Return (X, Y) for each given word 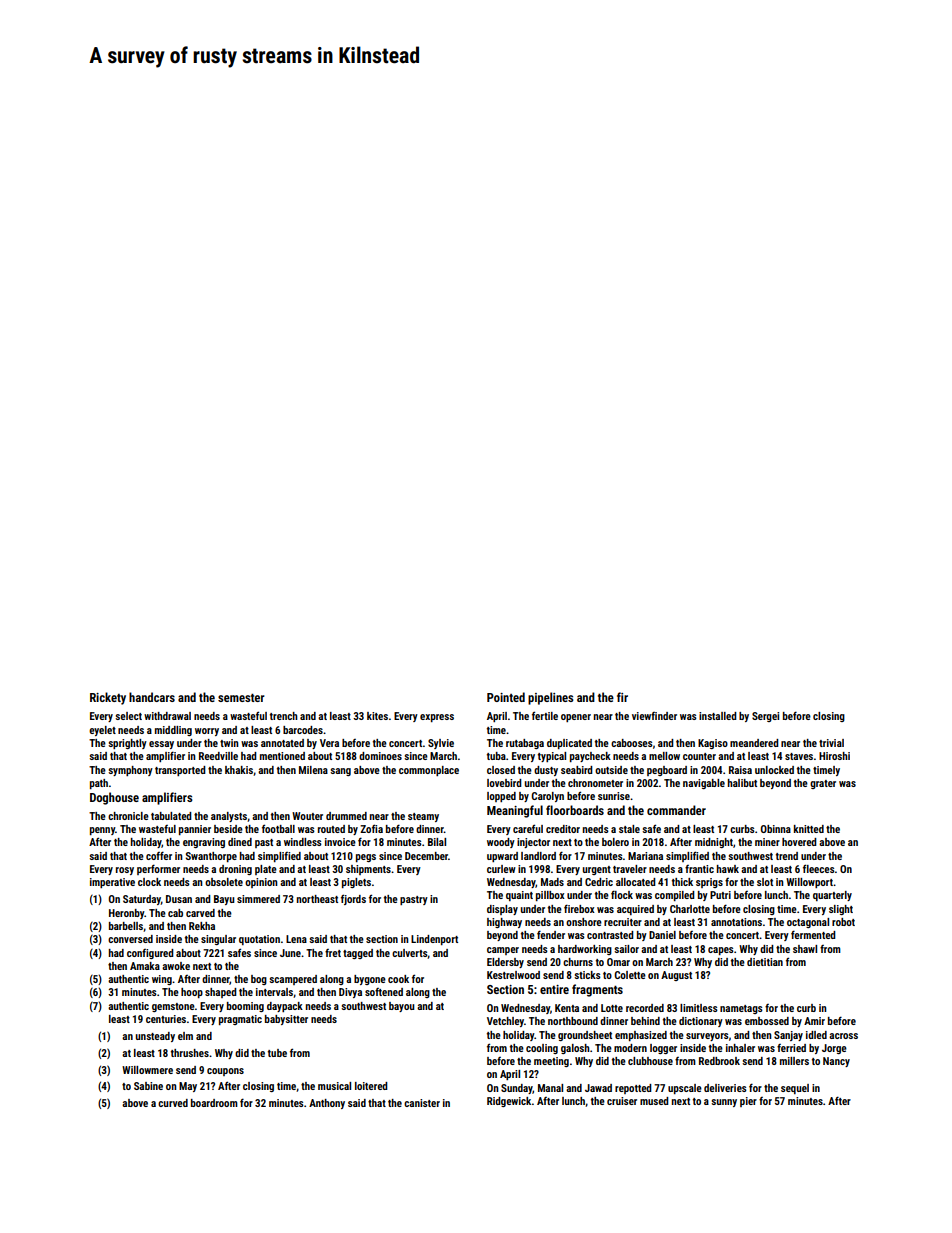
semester (241, 698)
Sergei (765, 717)
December (426, 856)
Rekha (202, 926)
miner (767, 842)
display (502, 910)
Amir (814, 1021)
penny (102, 831)
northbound (573, 1021)
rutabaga (525, 744)
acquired (635, 910)
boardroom (214, 1103)
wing (162, 980)
